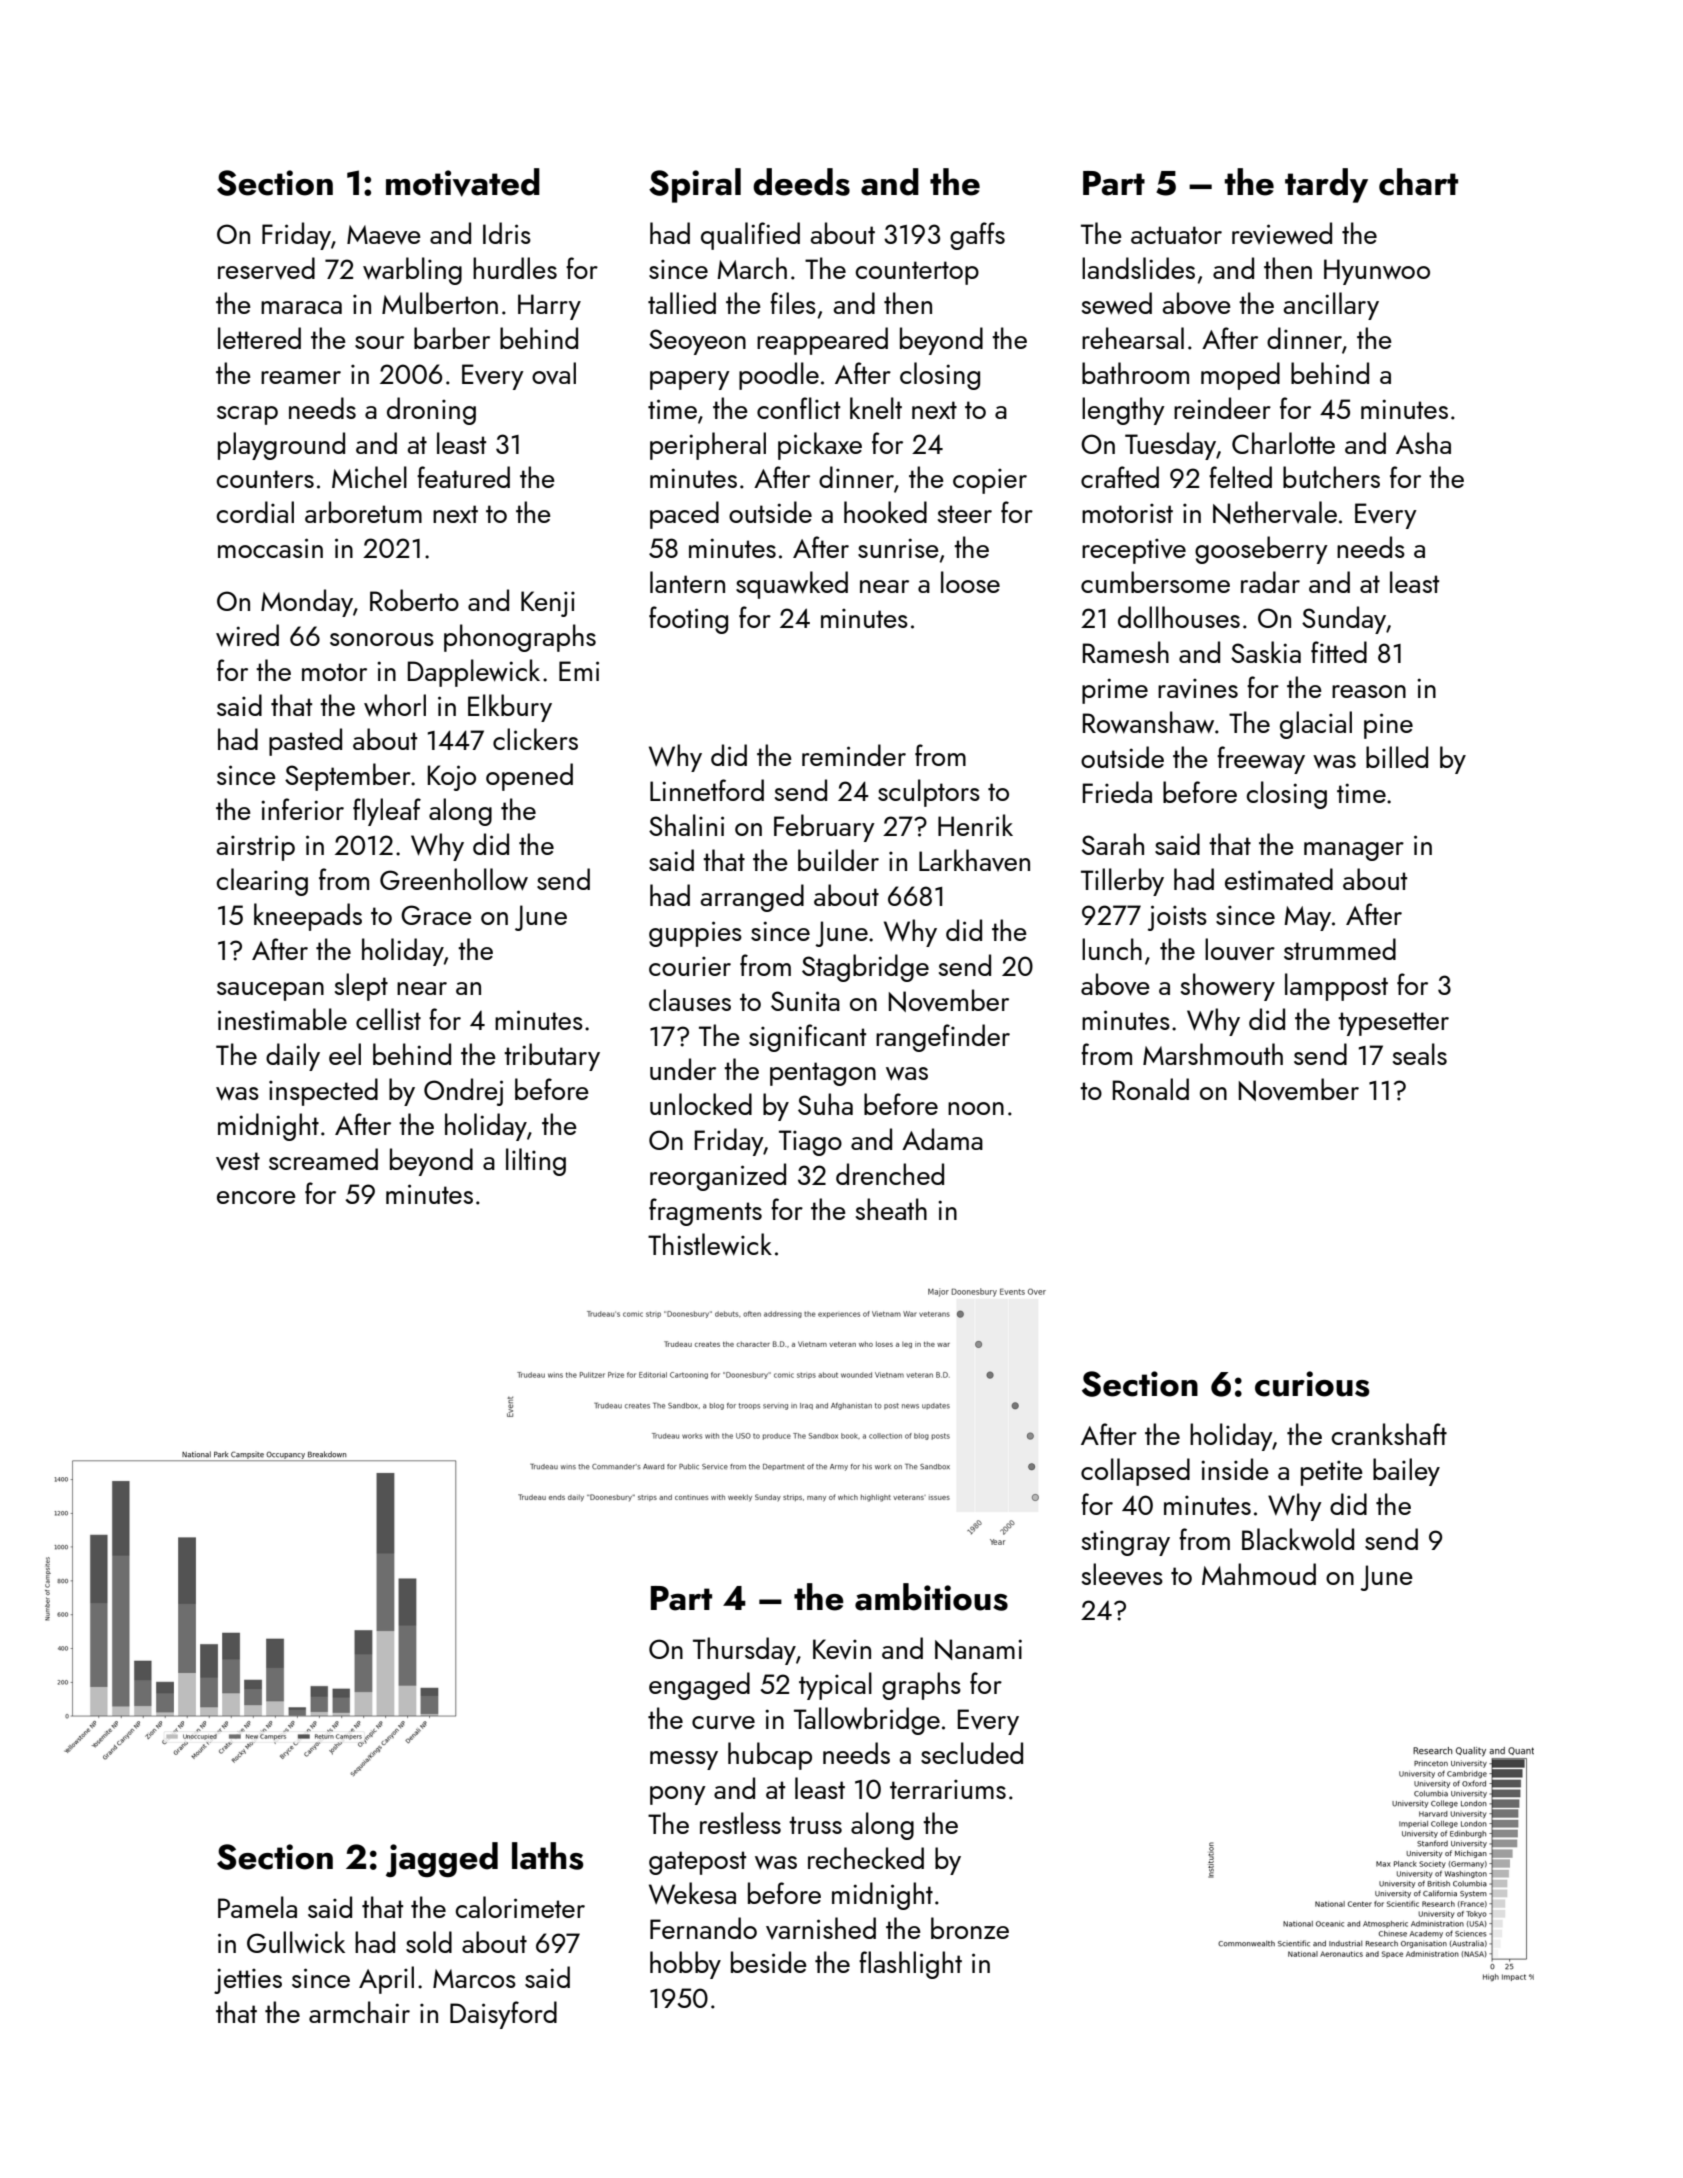 This document has height=2178, width=1683. I want to click on inside, so click(1235, 1469).
